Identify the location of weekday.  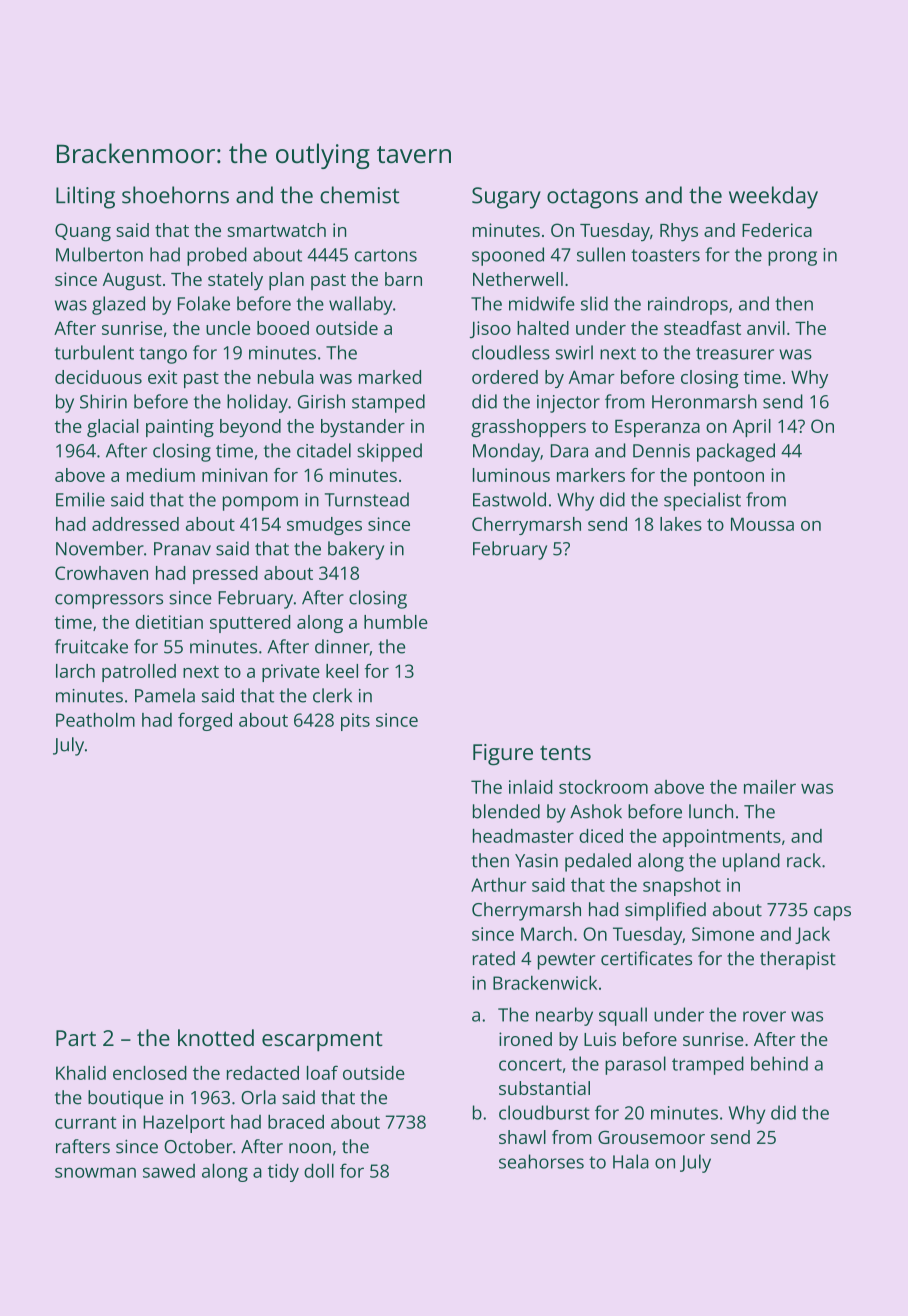
(773, 197).
